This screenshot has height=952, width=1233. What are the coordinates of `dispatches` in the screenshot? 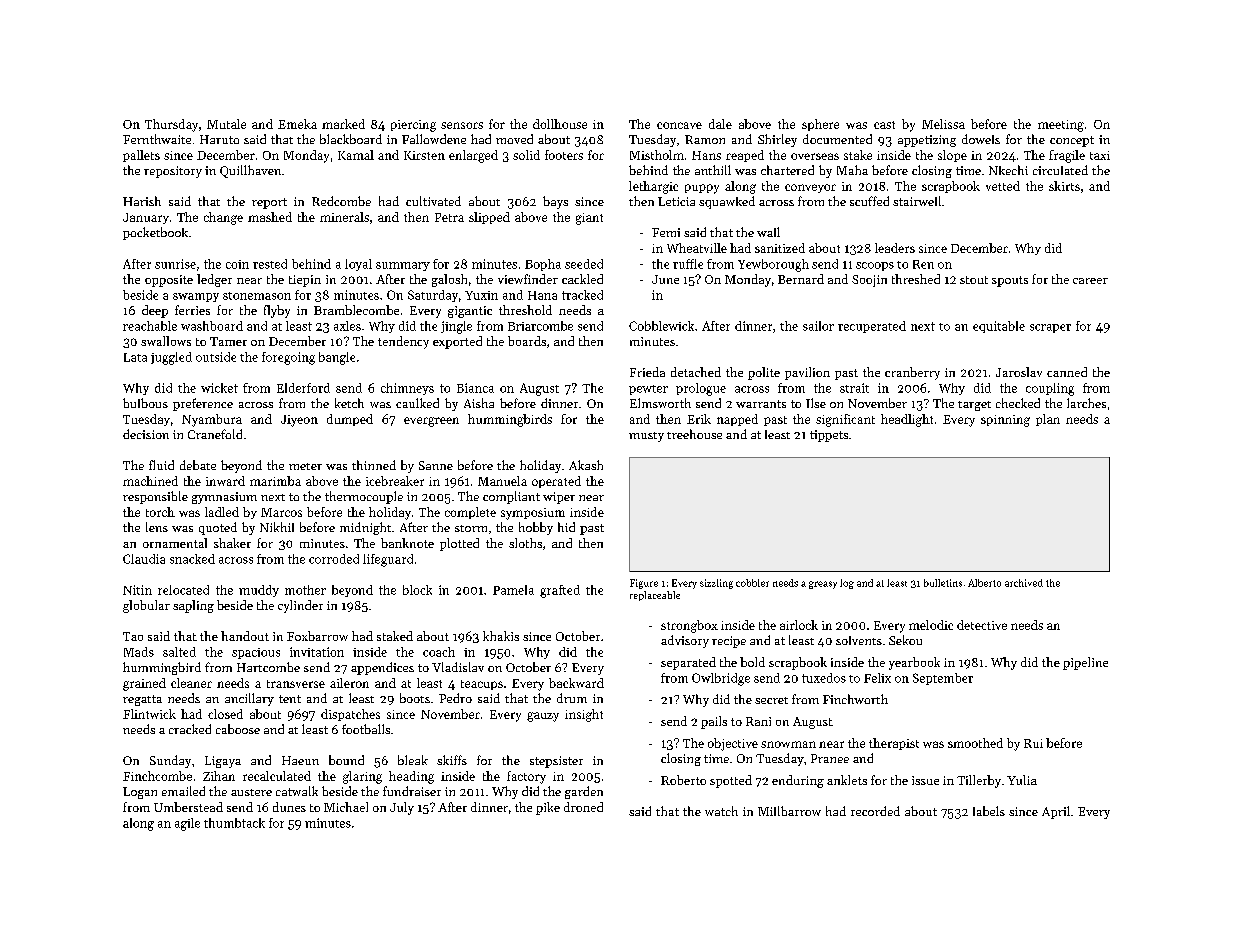 It's located at (350, 715).
